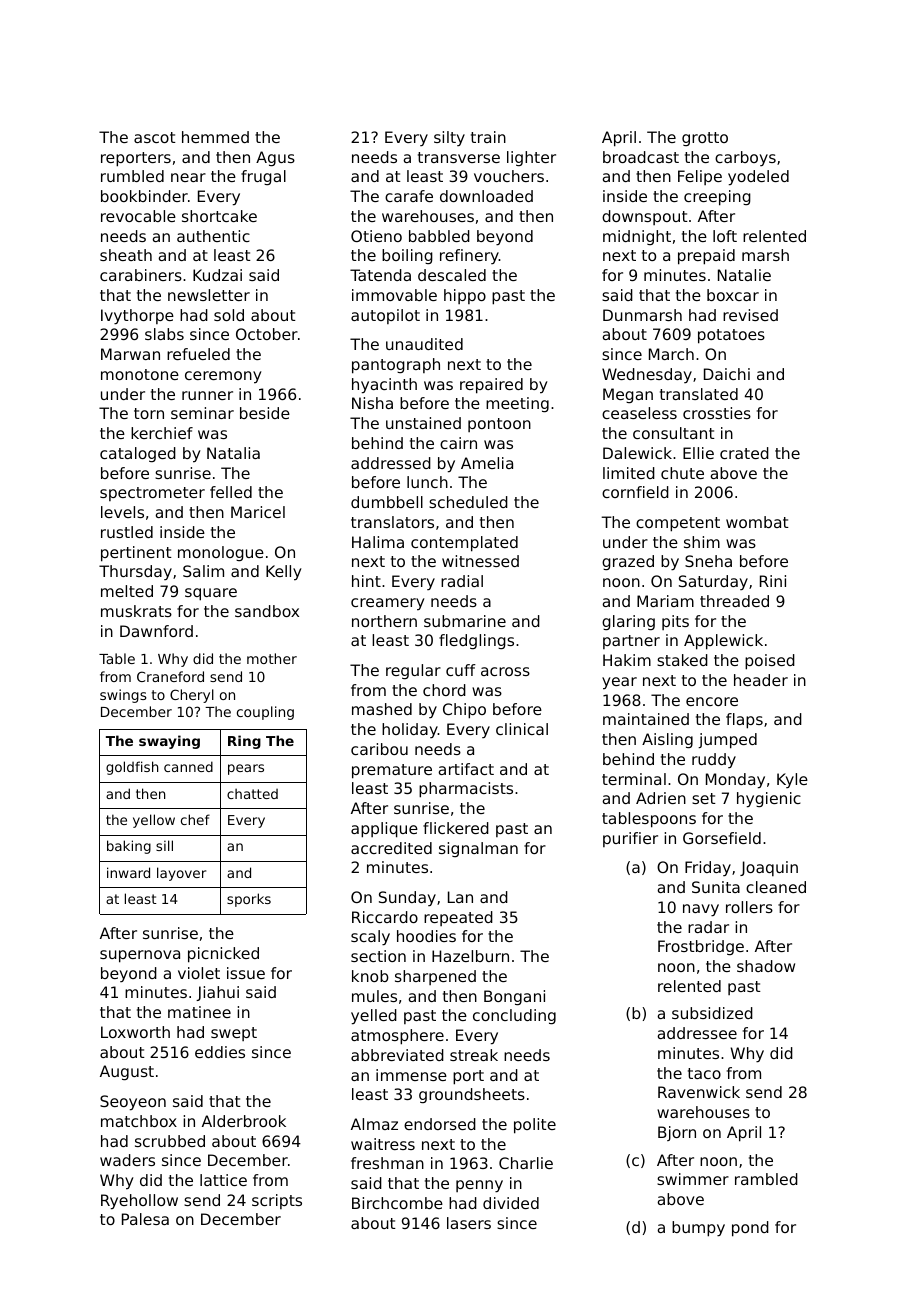 The image size is (908, 1316). Describe the element at coordinates (487, 463) in the image. I see `Amelia` at that location.
